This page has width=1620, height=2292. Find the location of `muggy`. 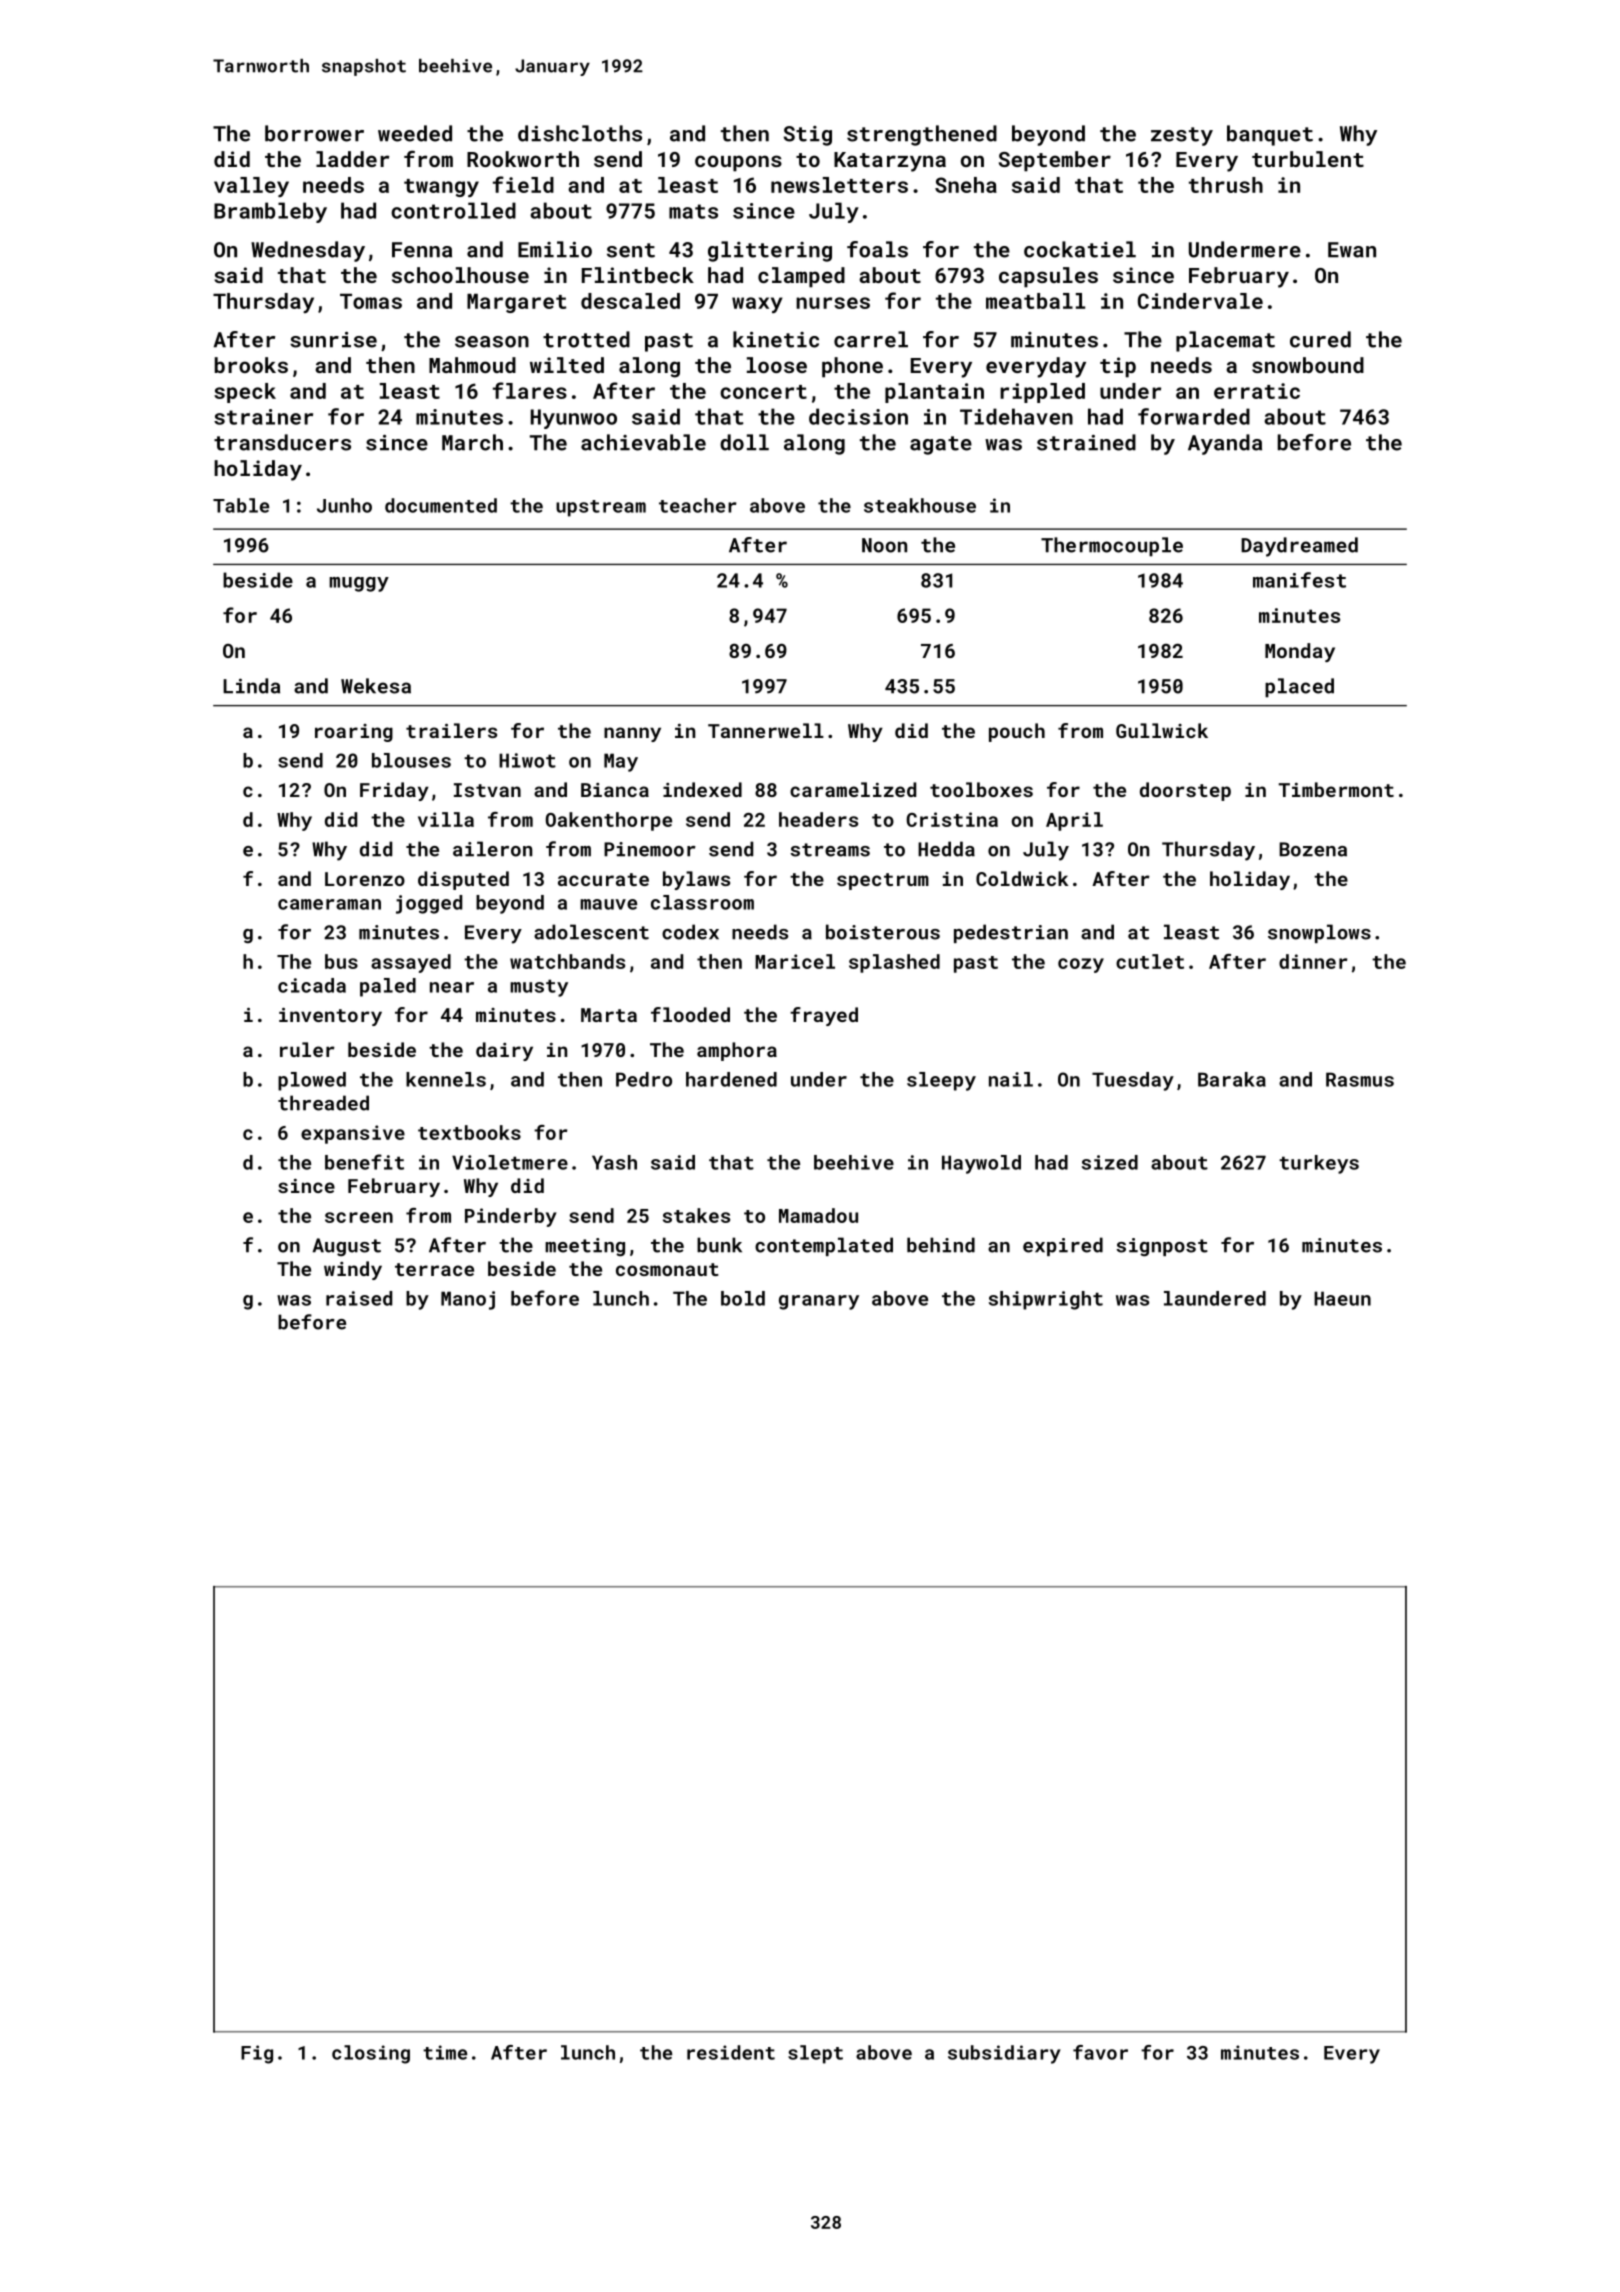

muggy is located at coordinates (359, 584).
